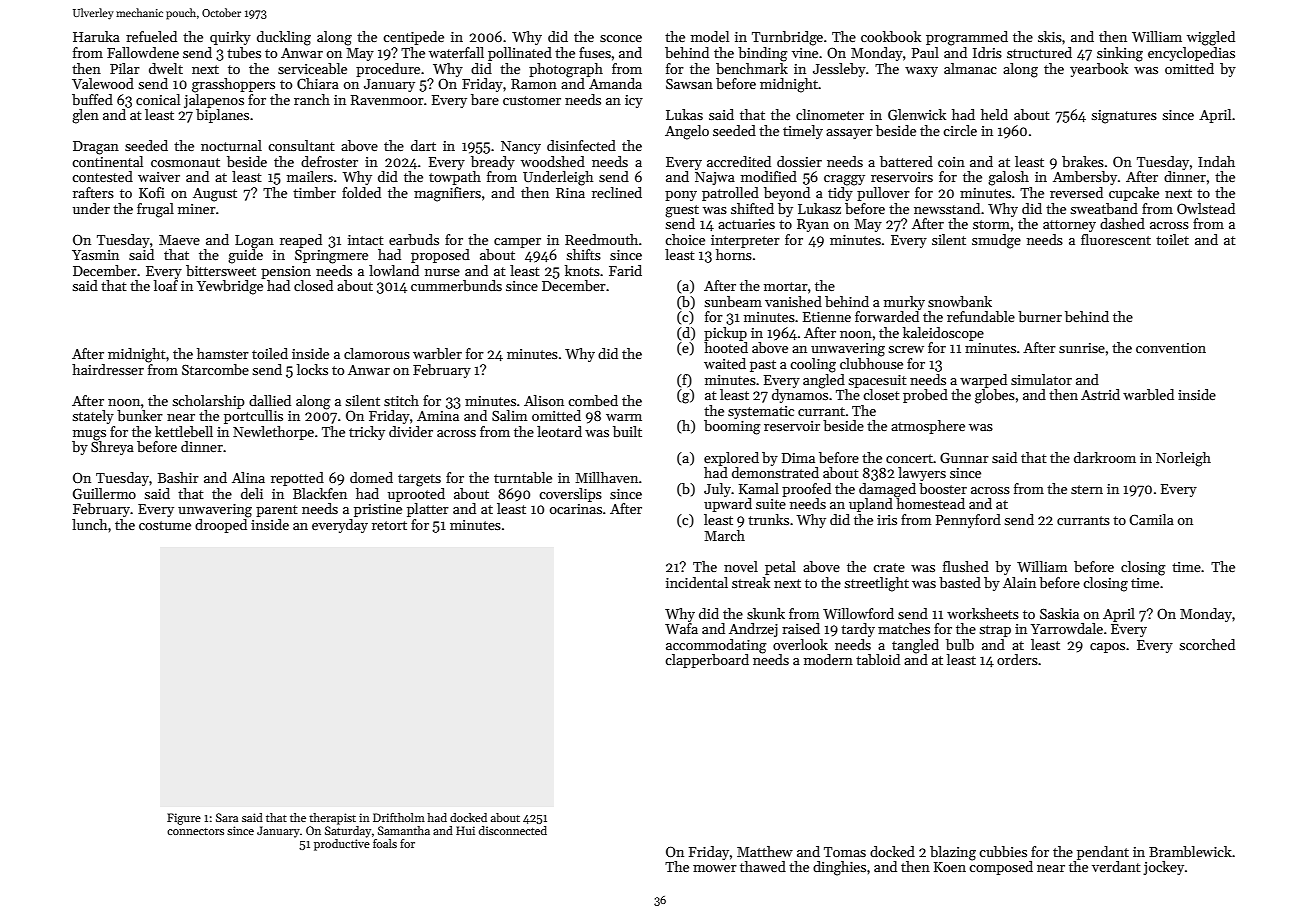 This image has height=924, width=1308. What do you see at coordinates (707, 661) in the image?
I see `clapperboard` at bounding box center [707, 661].
